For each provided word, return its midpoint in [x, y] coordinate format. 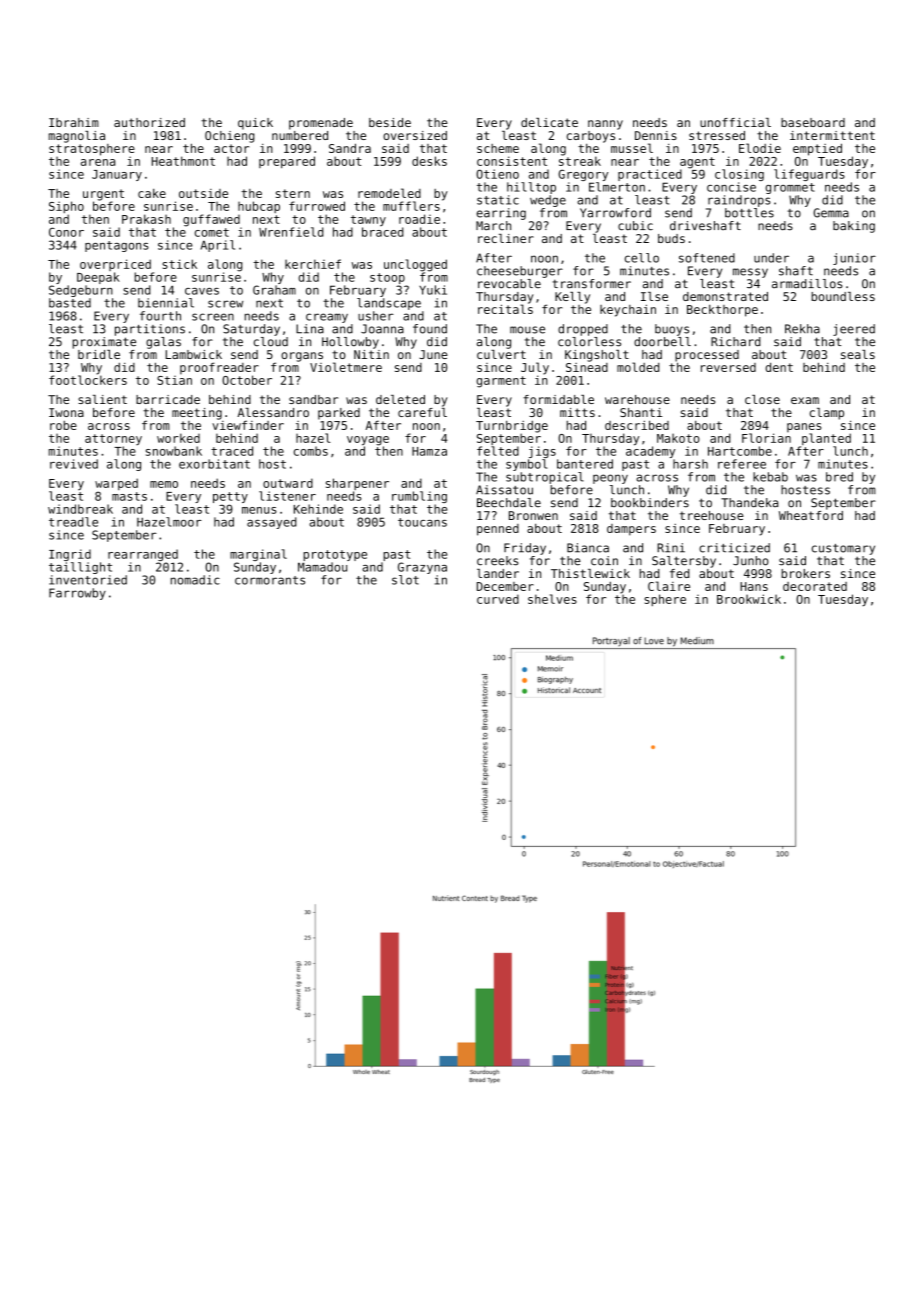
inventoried [88, 580]
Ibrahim [74, 122]
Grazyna [422, 568]
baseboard [813, 122]
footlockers [88, 380]
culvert [501, 354]
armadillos [807, 284]
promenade [321, 124]
